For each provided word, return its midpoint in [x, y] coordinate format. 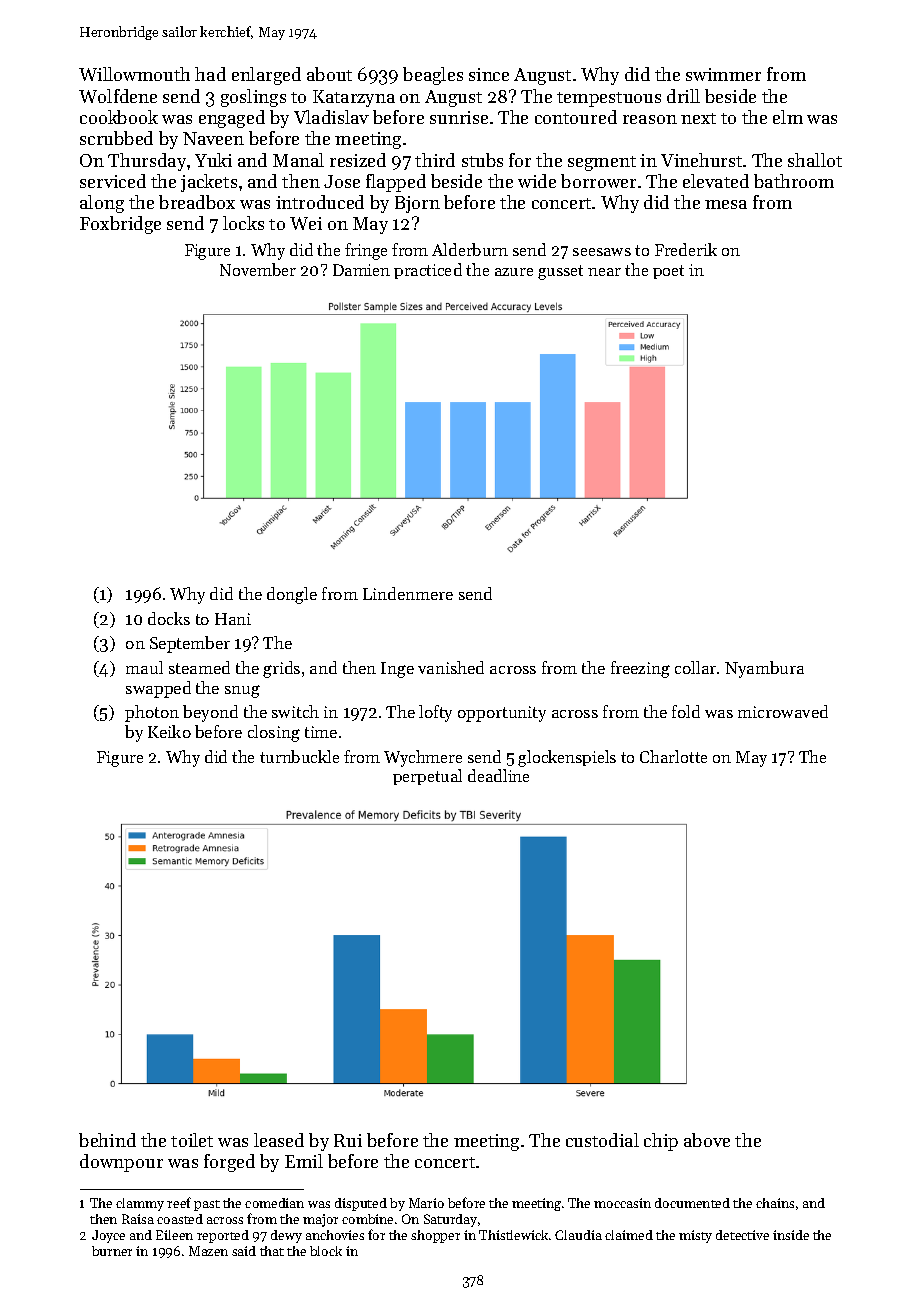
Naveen [213, 138]
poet [668, 272]
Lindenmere [408, 593]
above [707, 1140]
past [207, 1205]
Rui [348, 1140]
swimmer [723, 74]
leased [279, 1140]
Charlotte [673, 756]
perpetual [427, 777]
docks [169, 618]
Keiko [169, 731]
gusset [560, 272]
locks [243, 223]
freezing [640, 669]
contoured [576, 117]
